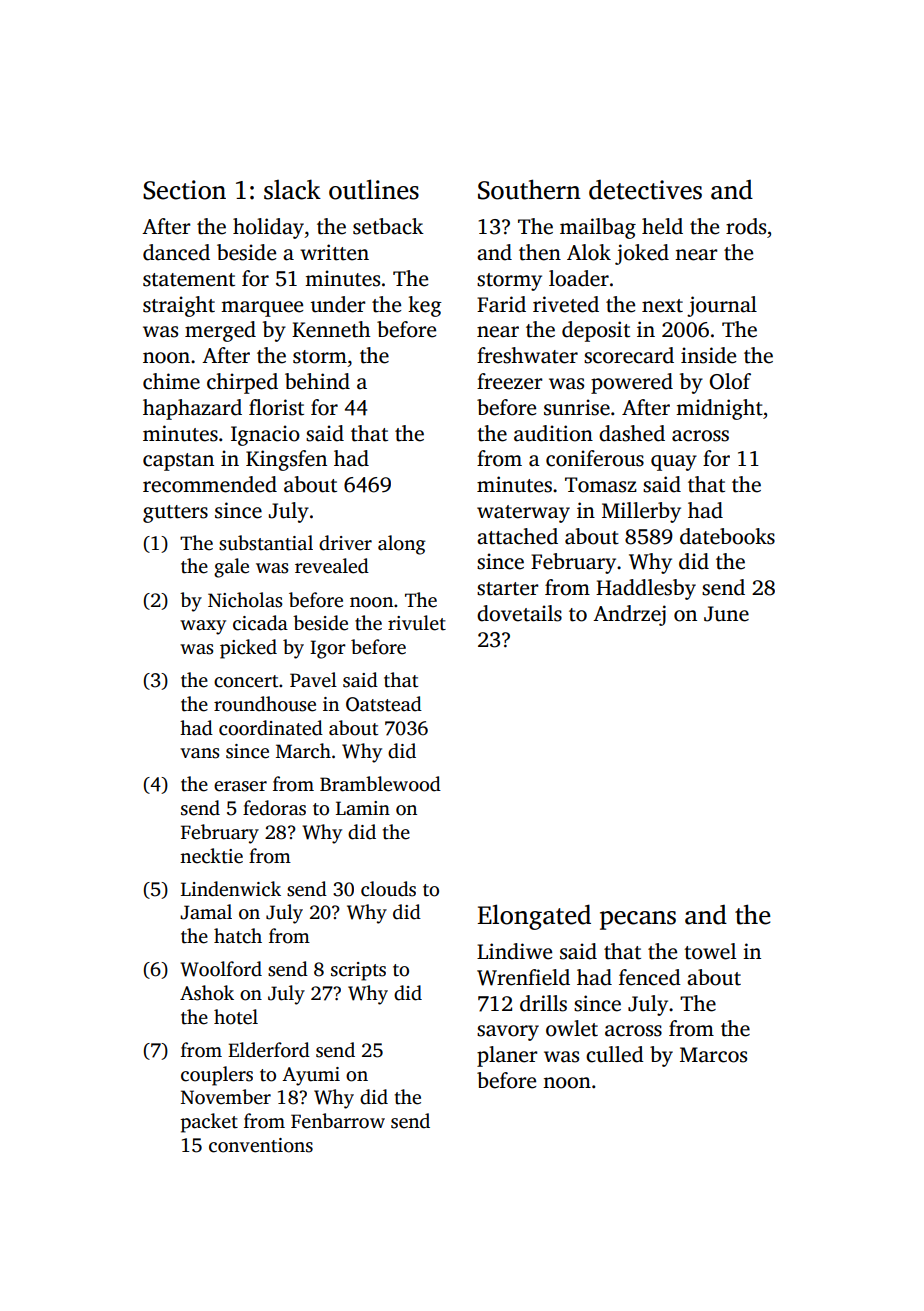 This image has width=924, height=1311. What do you see at coordinates (508, 589) in the image?
I see `starter` at bounding box center [508, 589].
